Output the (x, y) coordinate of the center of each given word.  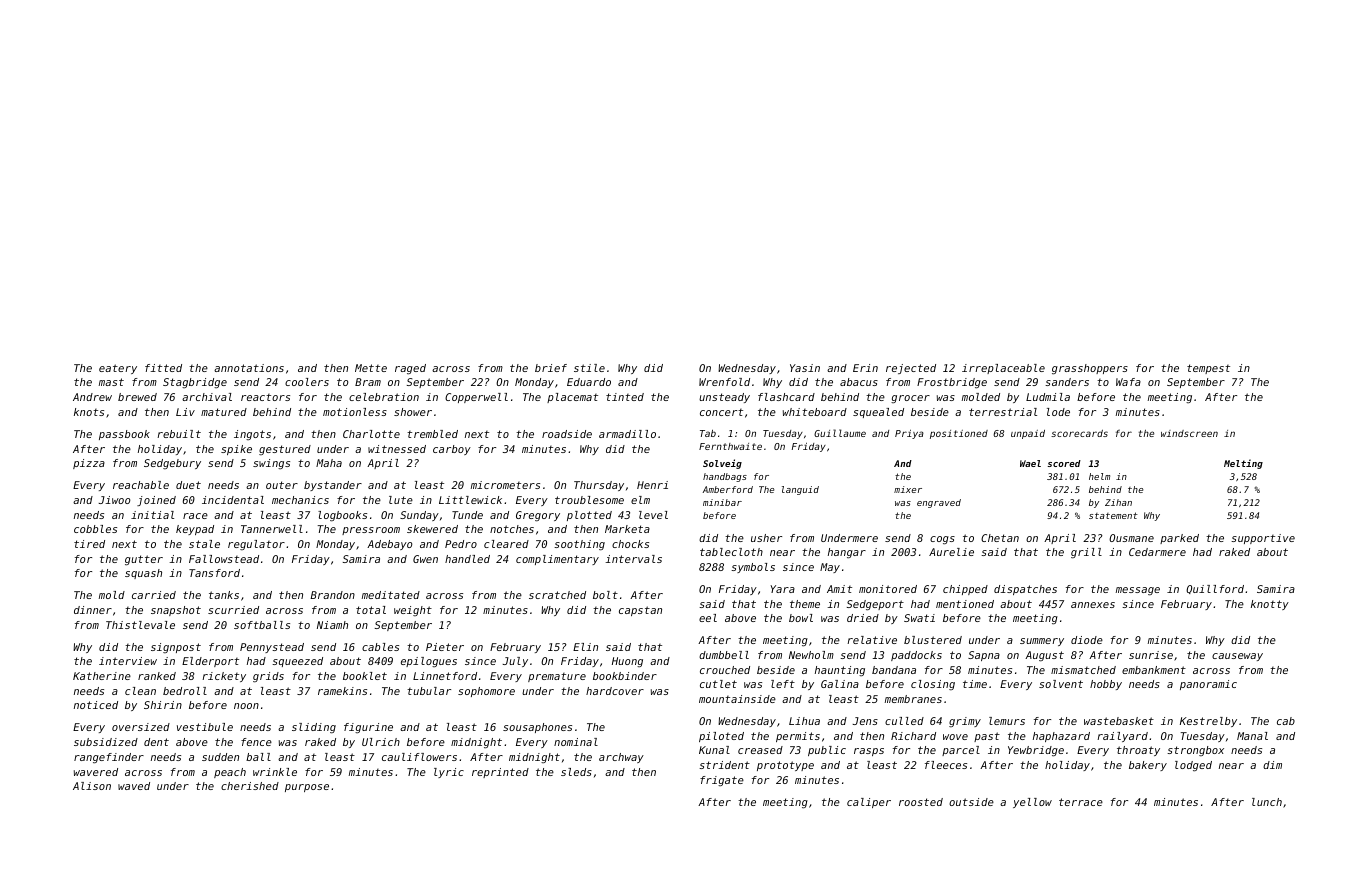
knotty (1270, 605)
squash (143, 574)
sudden (220, 757)
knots (89, 412)
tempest (1208, 369)
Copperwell (476, 398)
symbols (753, 568)
